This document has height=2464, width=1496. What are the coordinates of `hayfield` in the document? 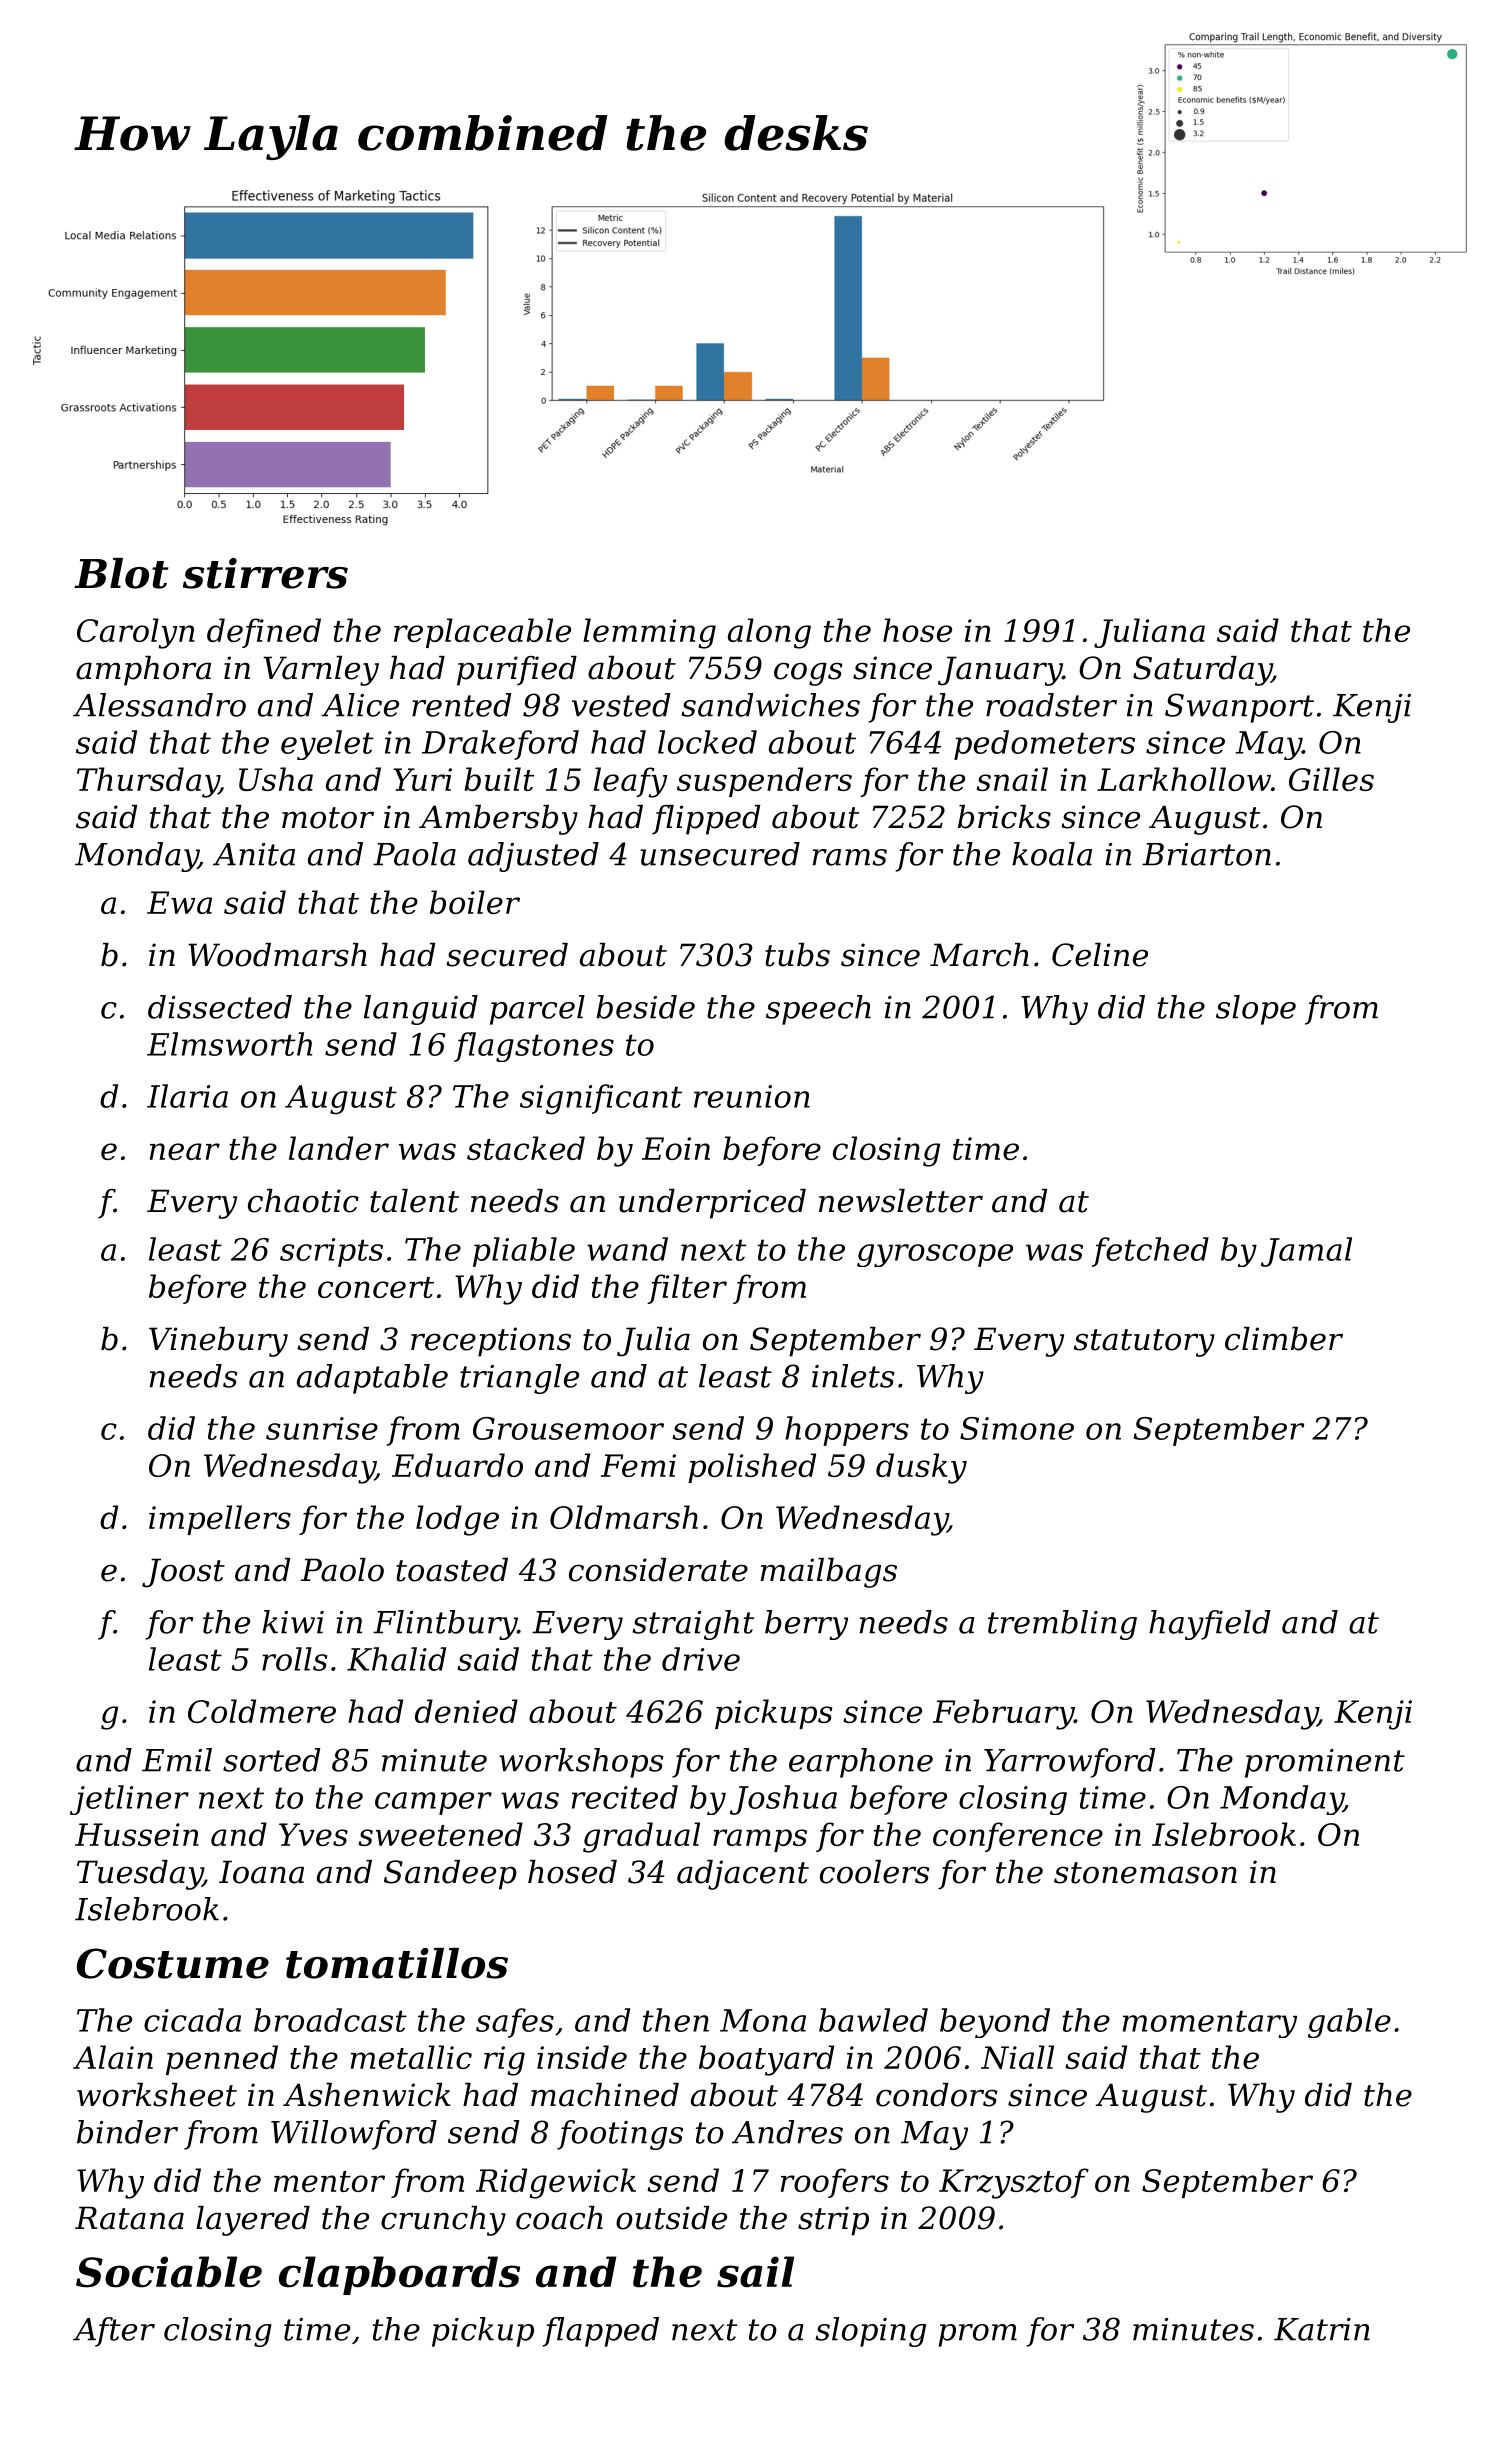 It's located at (1209, 1625).
